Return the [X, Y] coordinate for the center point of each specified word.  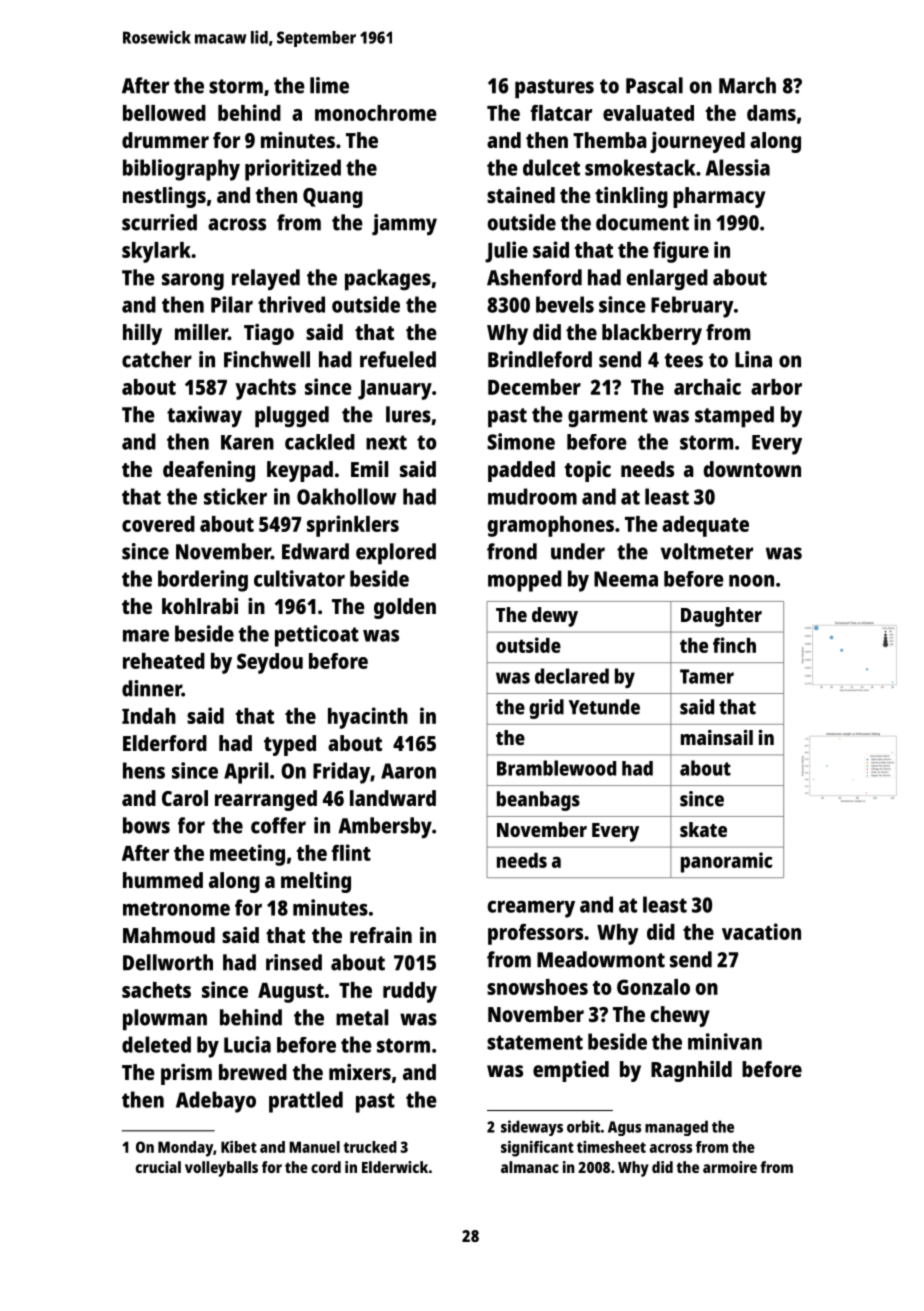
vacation [761, 931]
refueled [398, 359]
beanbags [538, 801]
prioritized [293, 170]
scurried [159, 222]
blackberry [652, 334]
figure [681, 252]
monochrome [376, 113]
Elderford [165, 743]
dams [771, 113]
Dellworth [168, 962]
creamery [531, 909]
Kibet [239, 1147]
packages [388, 280]
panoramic [726, 862]
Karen [247, 442]
